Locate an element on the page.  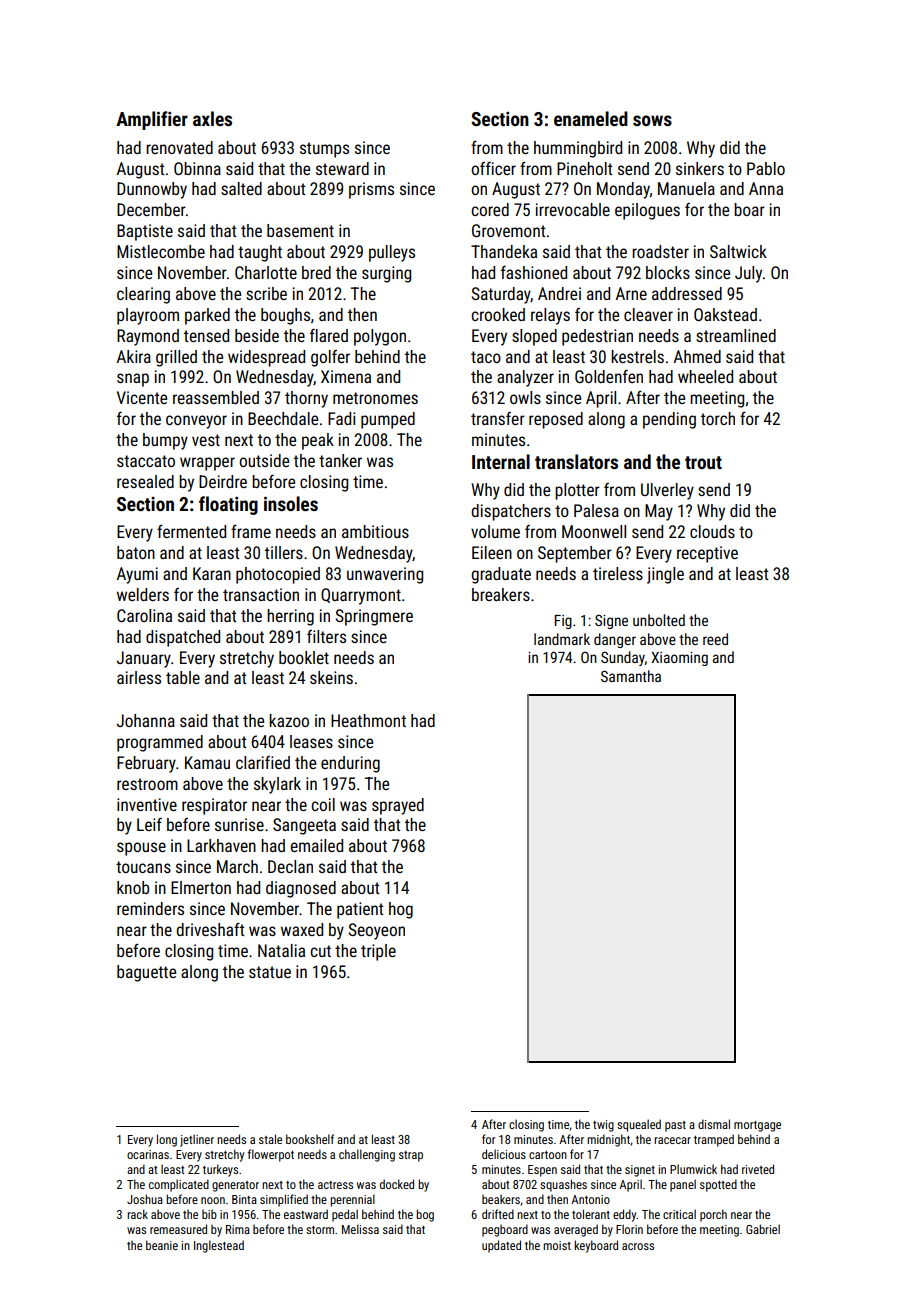
Amplifier is located at coordinates (152, 120).
